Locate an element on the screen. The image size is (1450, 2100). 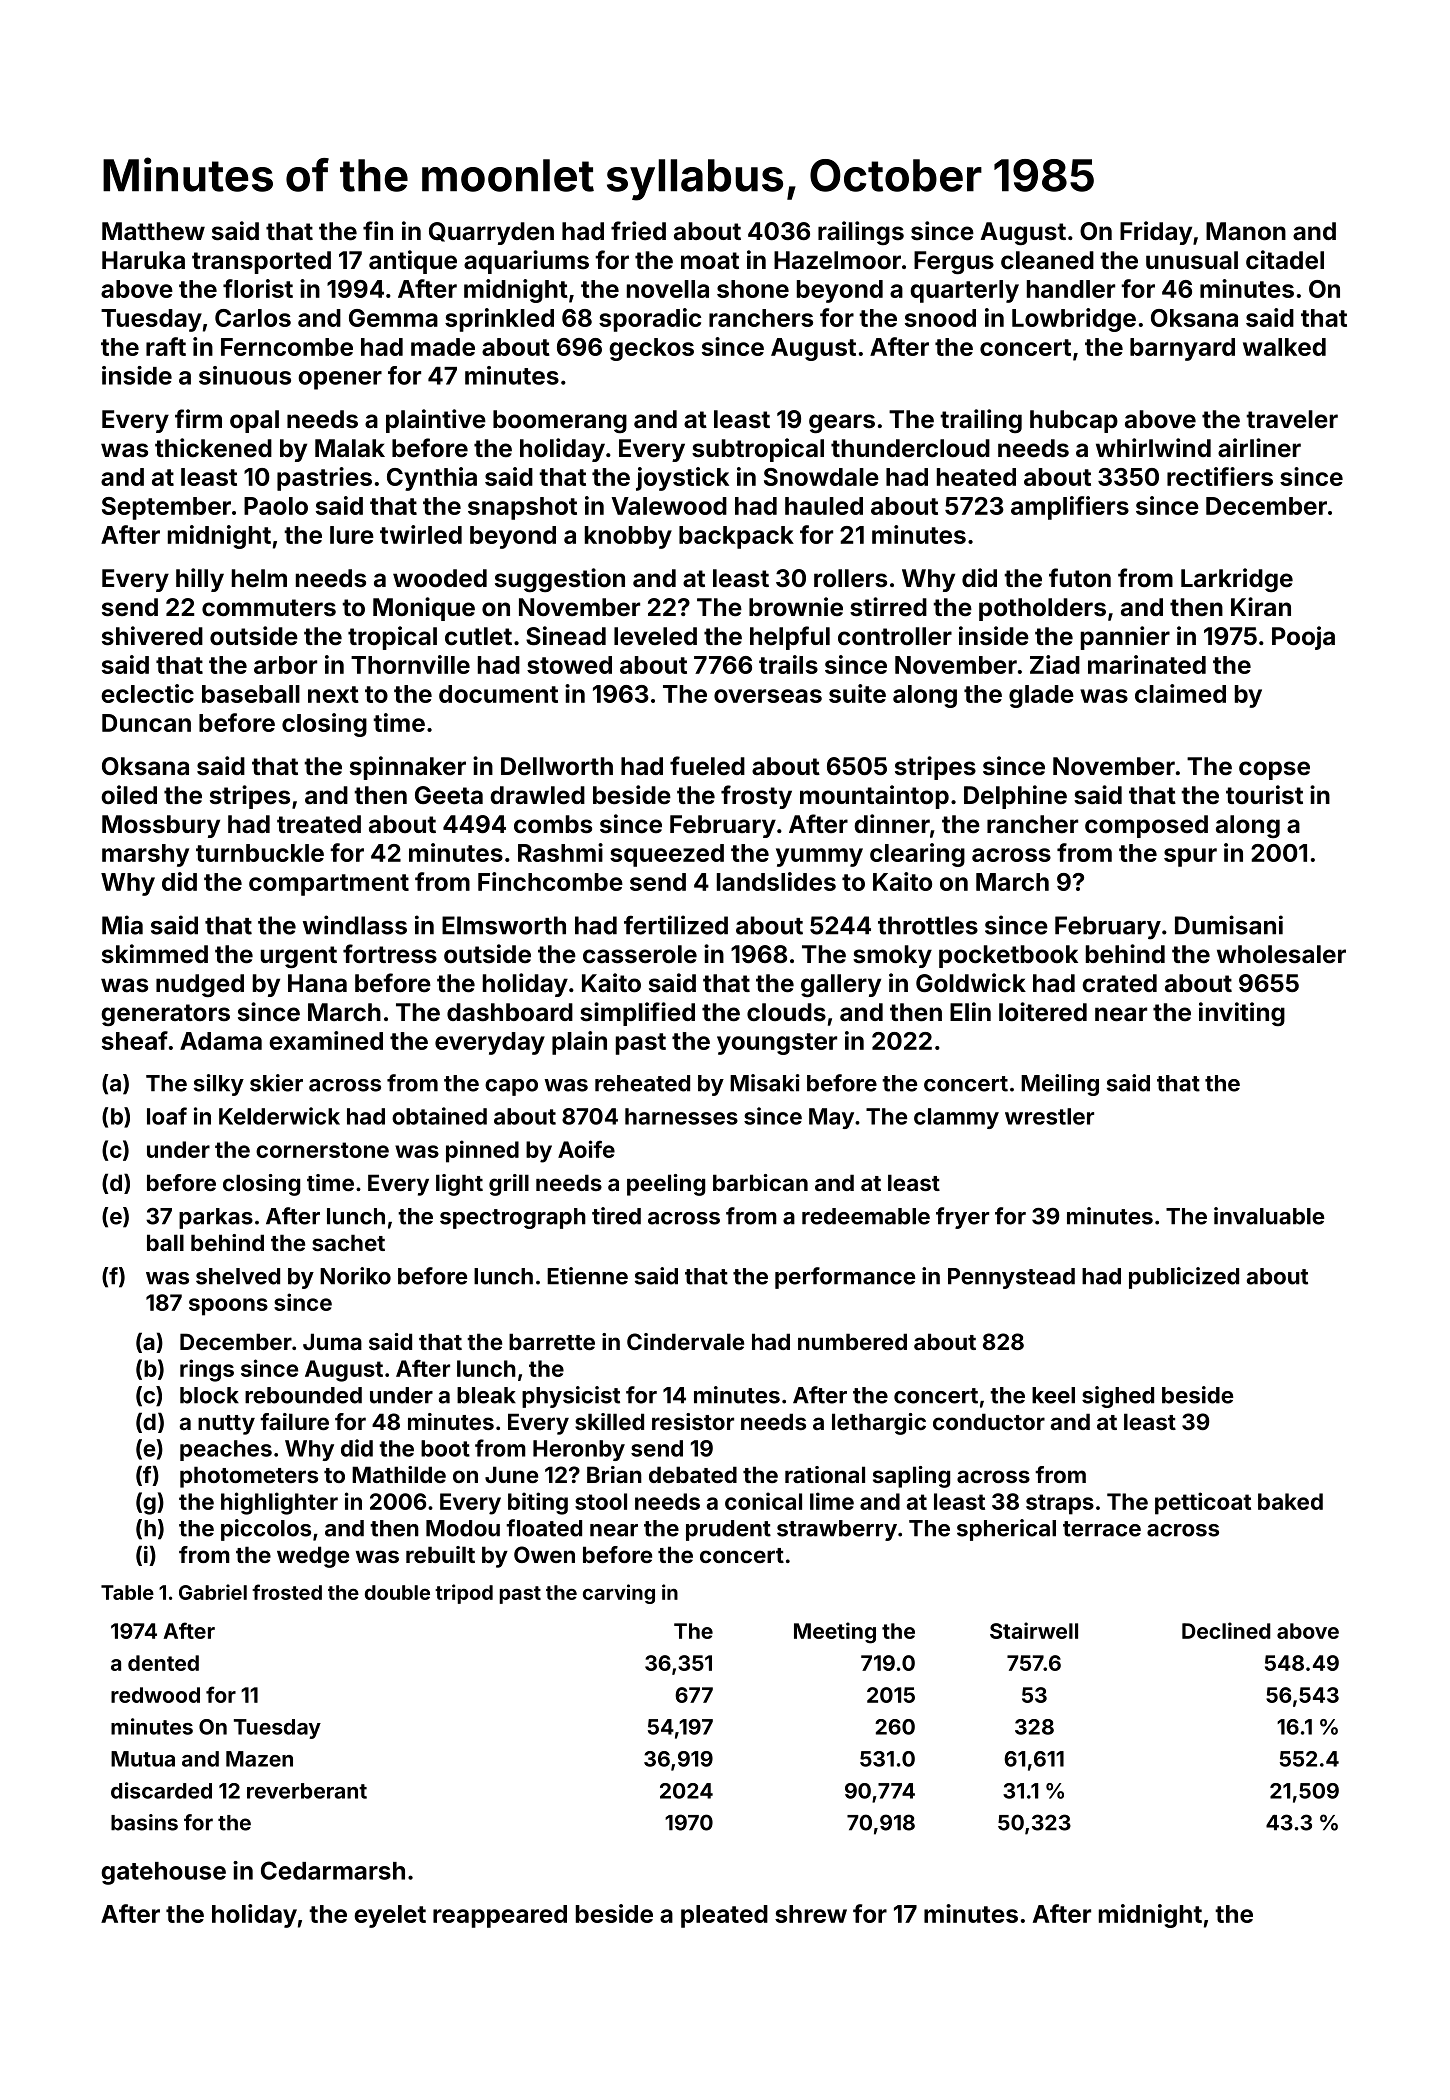
Delphine is located at coordinates (1015, 797).
